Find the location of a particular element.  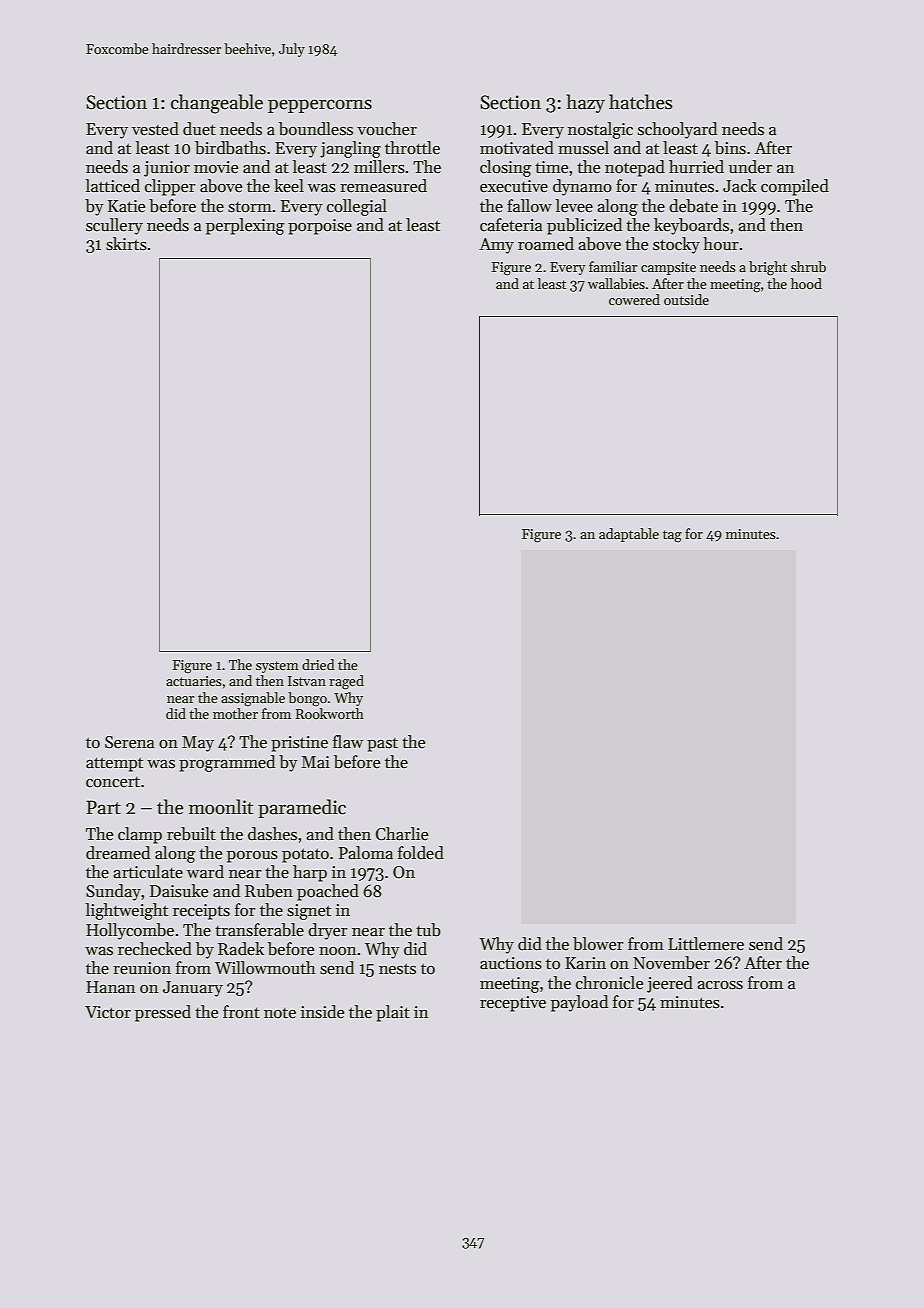

mother is located at coordinates (235, 713).
